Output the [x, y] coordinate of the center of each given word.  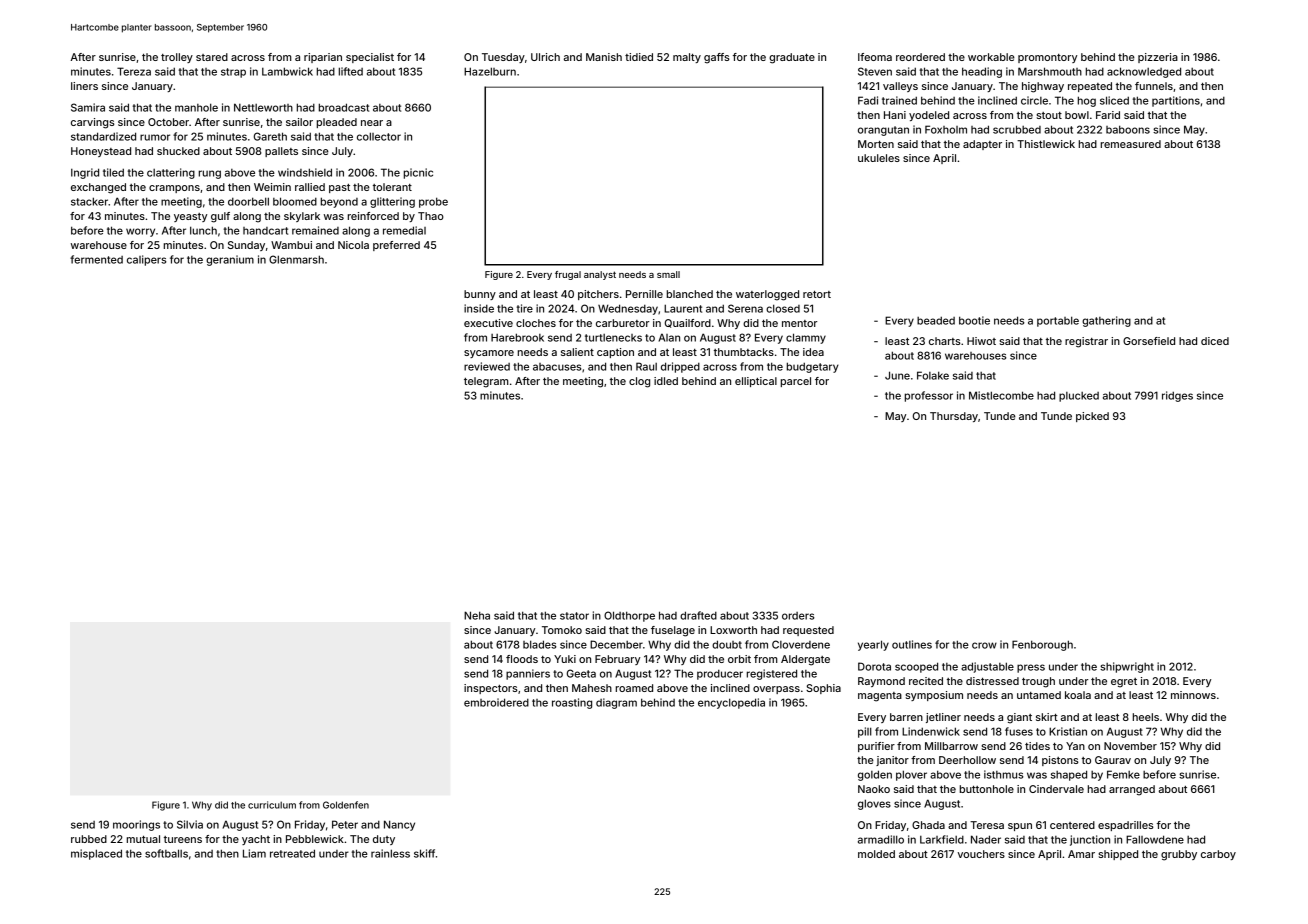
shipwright [1127, 667]
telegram [486, 382]
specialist [370, 58]
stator [574, 616]
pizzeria [1158, 58]
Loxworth [733, 630]
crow [984, 645]
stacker [89, 201]
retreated [292, 853]
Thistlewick [1046, 144]
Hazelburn [490, 71]
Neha [477, 615]
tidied [639, 57]
